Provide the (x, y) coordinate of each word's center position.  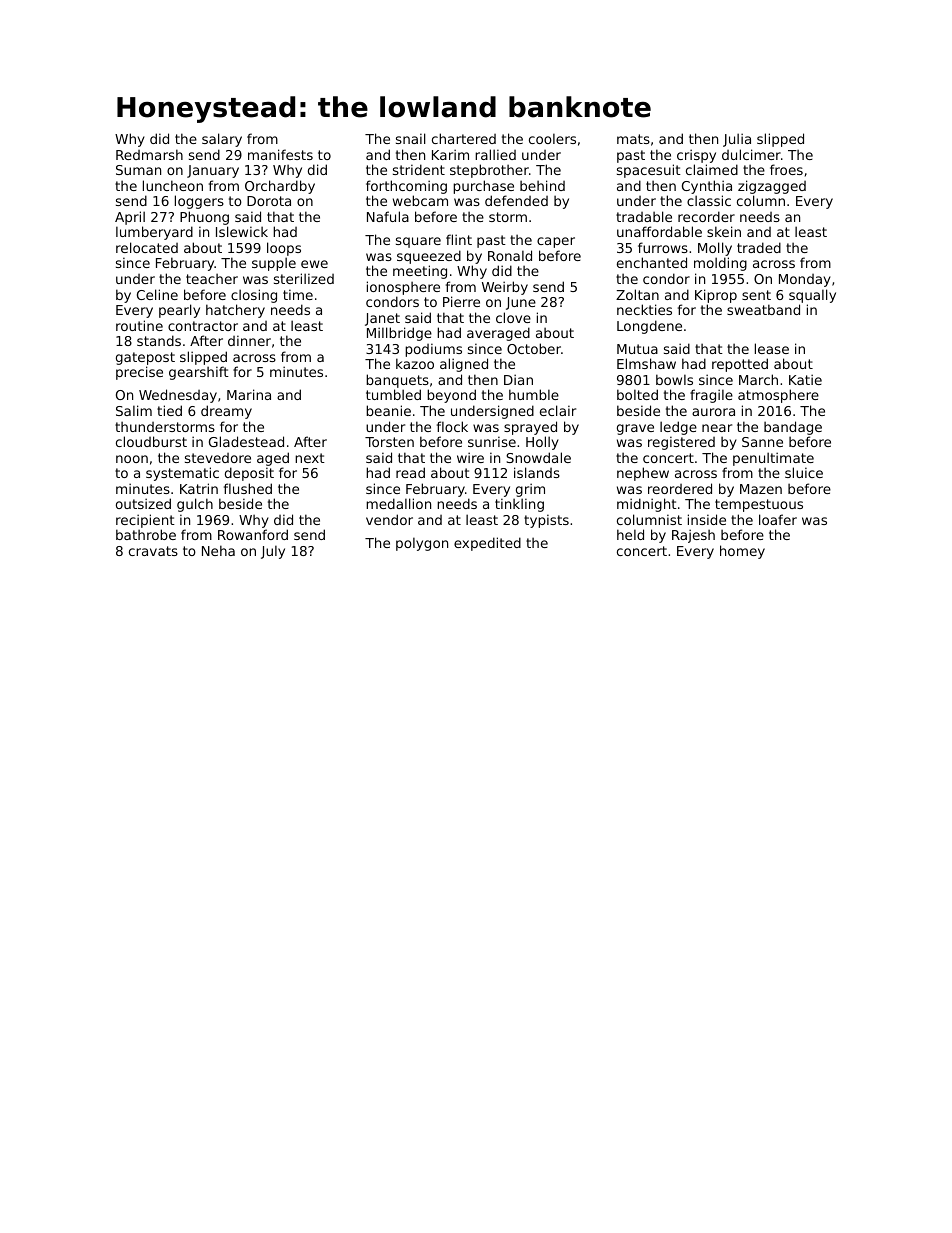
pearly (179, 311)
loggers (199, 202)
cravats (153, 551)
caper (556, 242)
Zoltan (637, 294)
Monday (805, 280)
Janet (382, 319)
